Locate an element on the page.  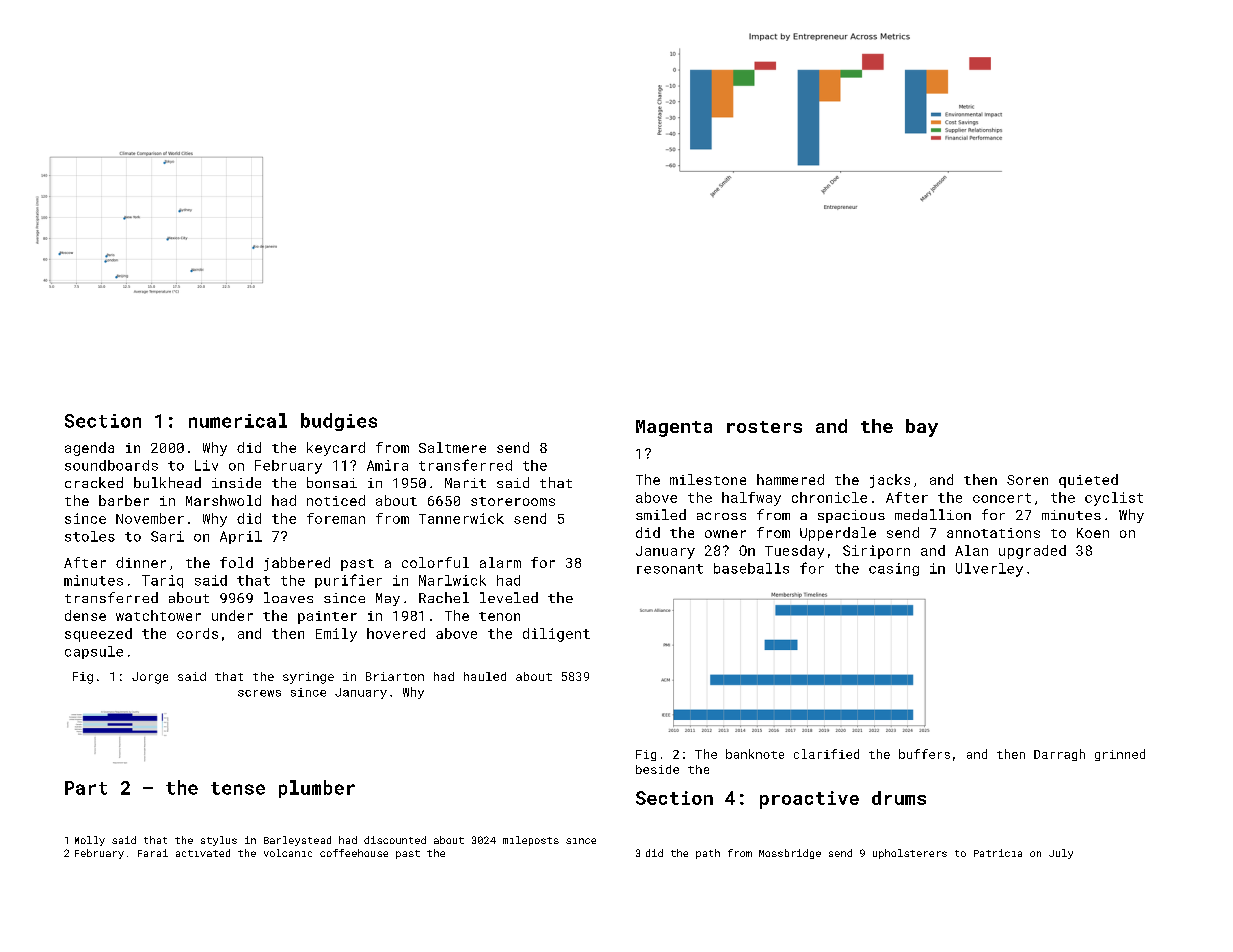
Molly is located at coordinates (90, 841).
